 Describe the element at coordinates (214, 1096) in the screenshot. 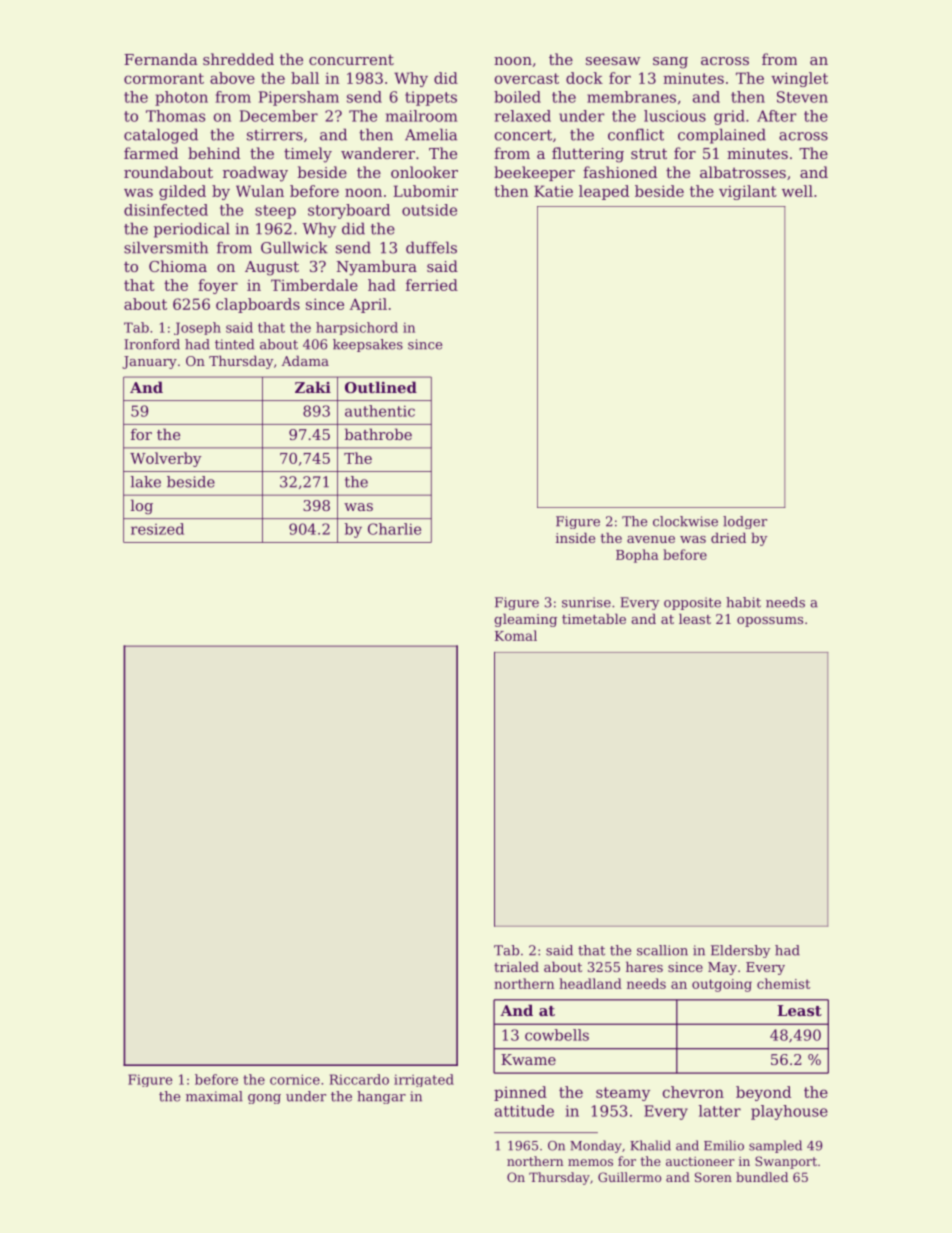

I see `maximal` at that location.
